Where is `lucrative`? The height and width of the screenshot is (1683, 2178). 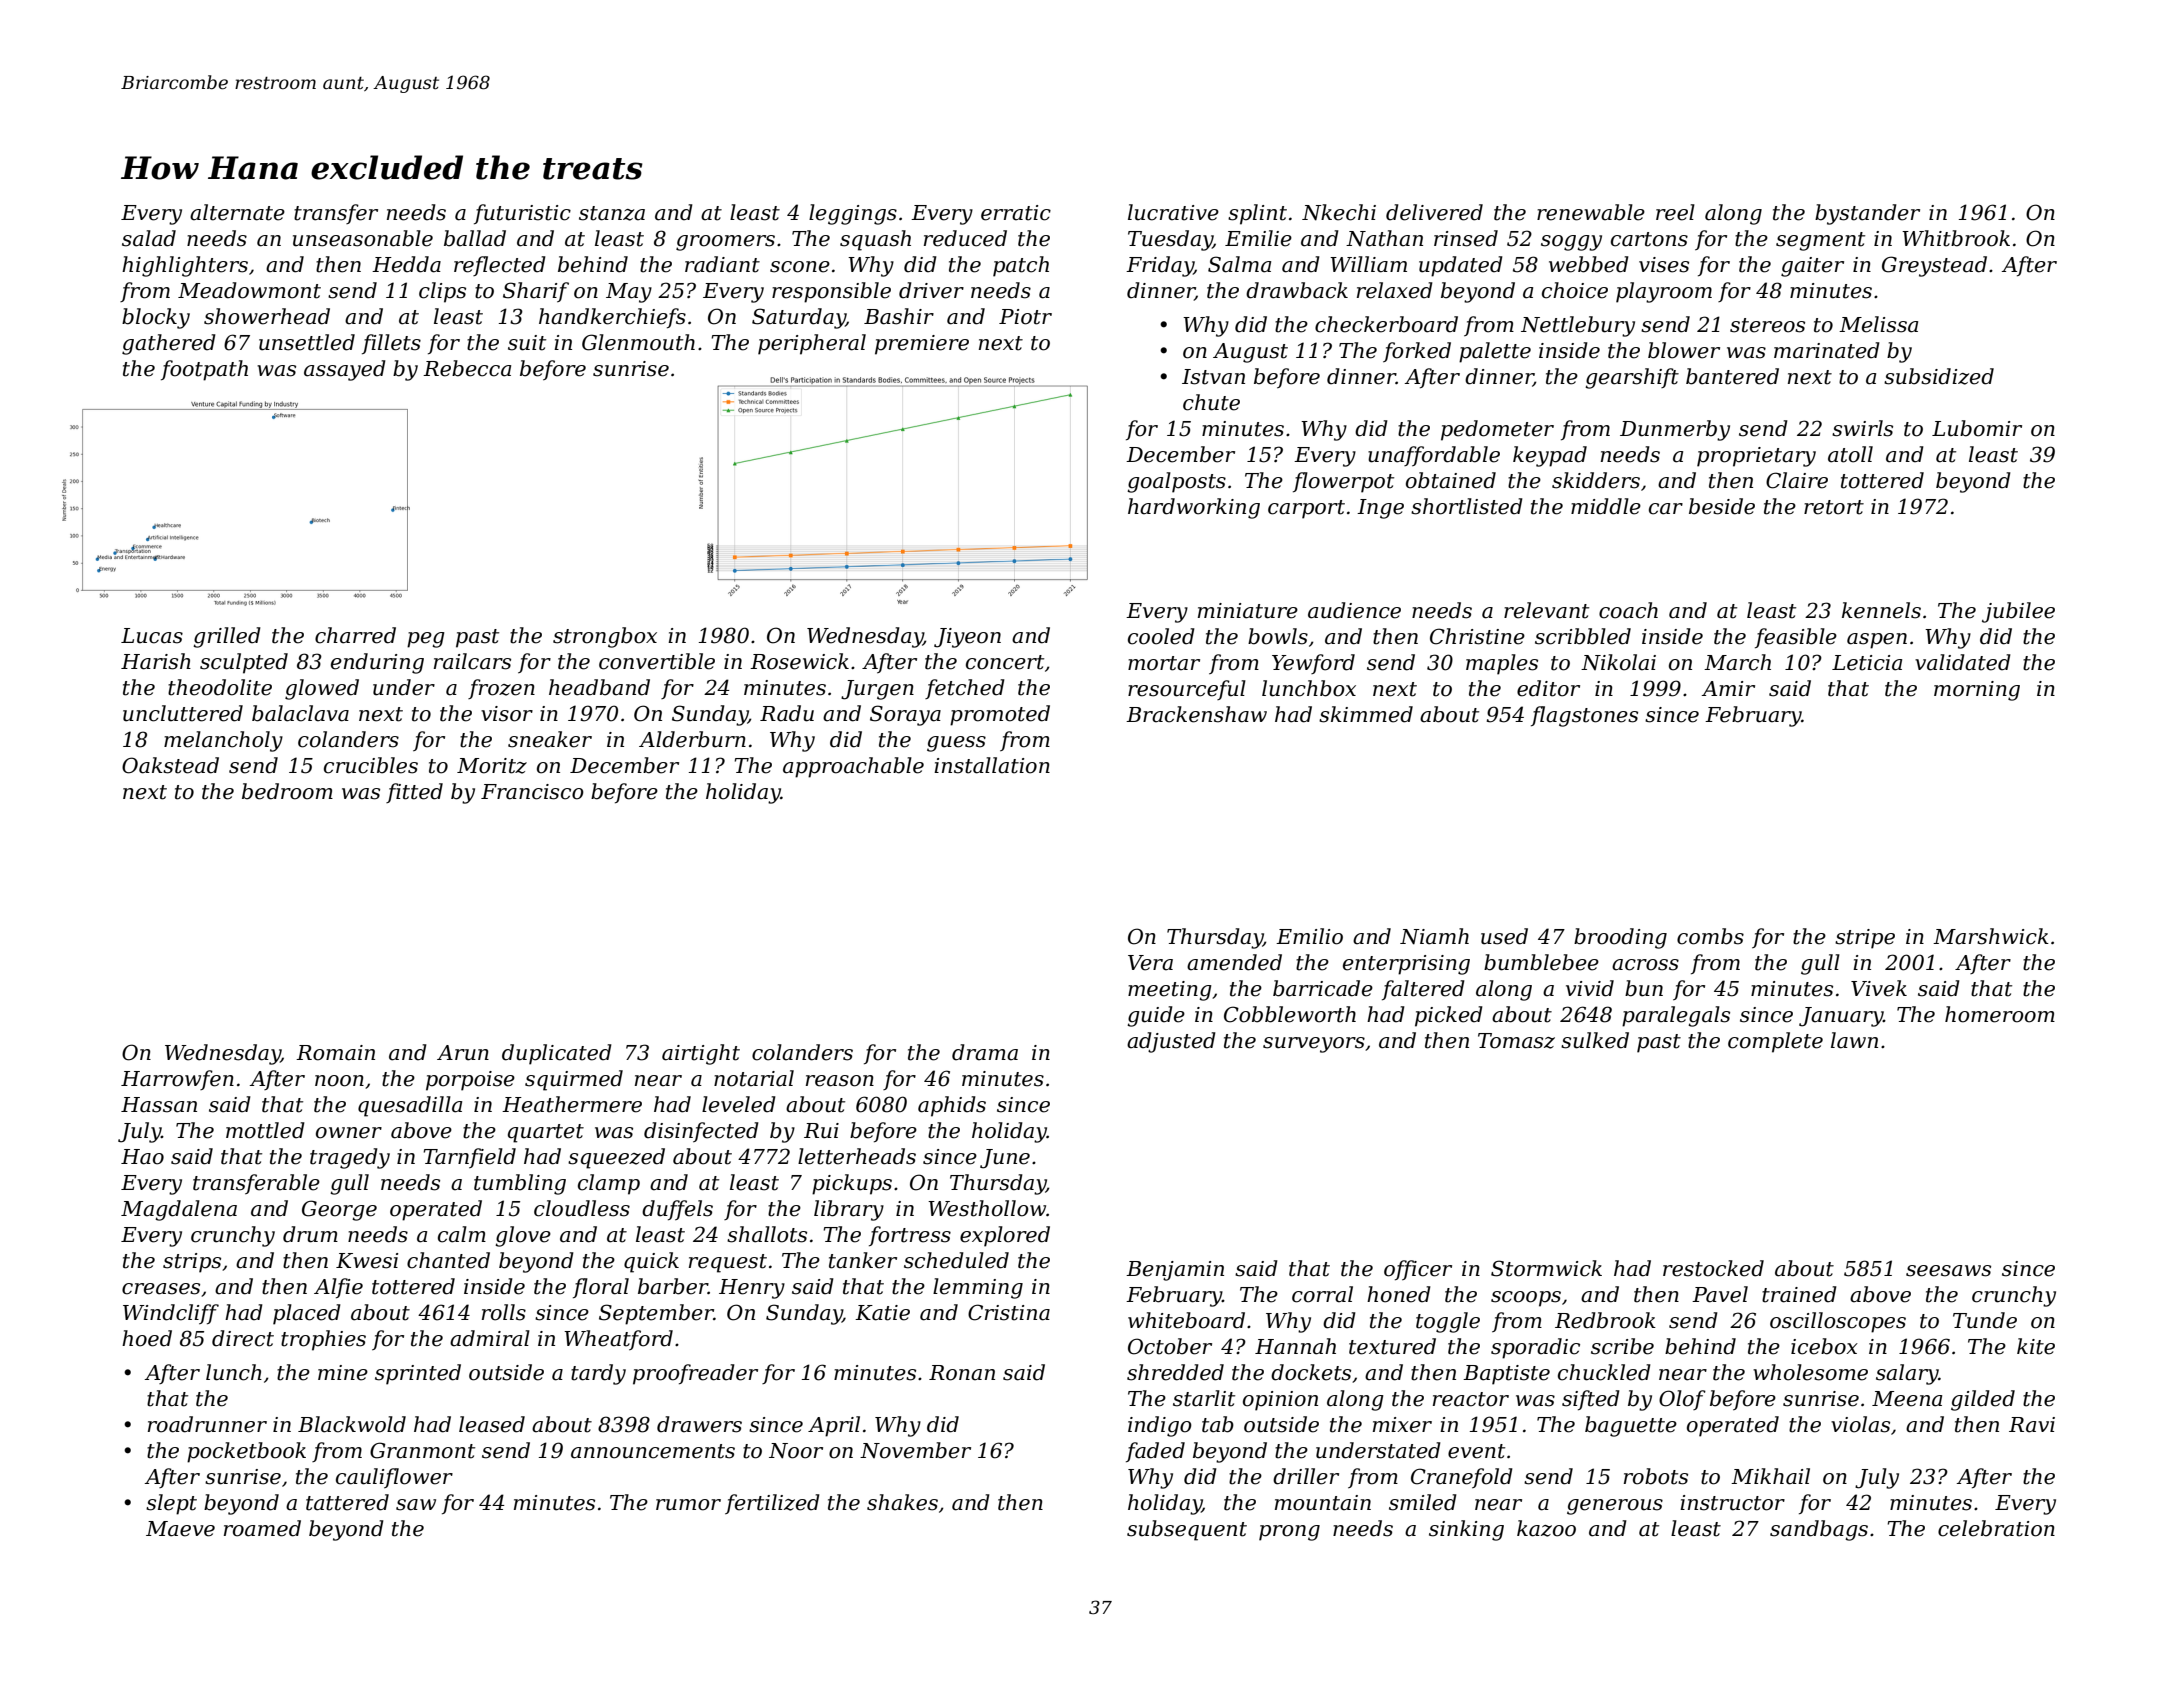 lucrative is located at coordinates (1173, 212).
